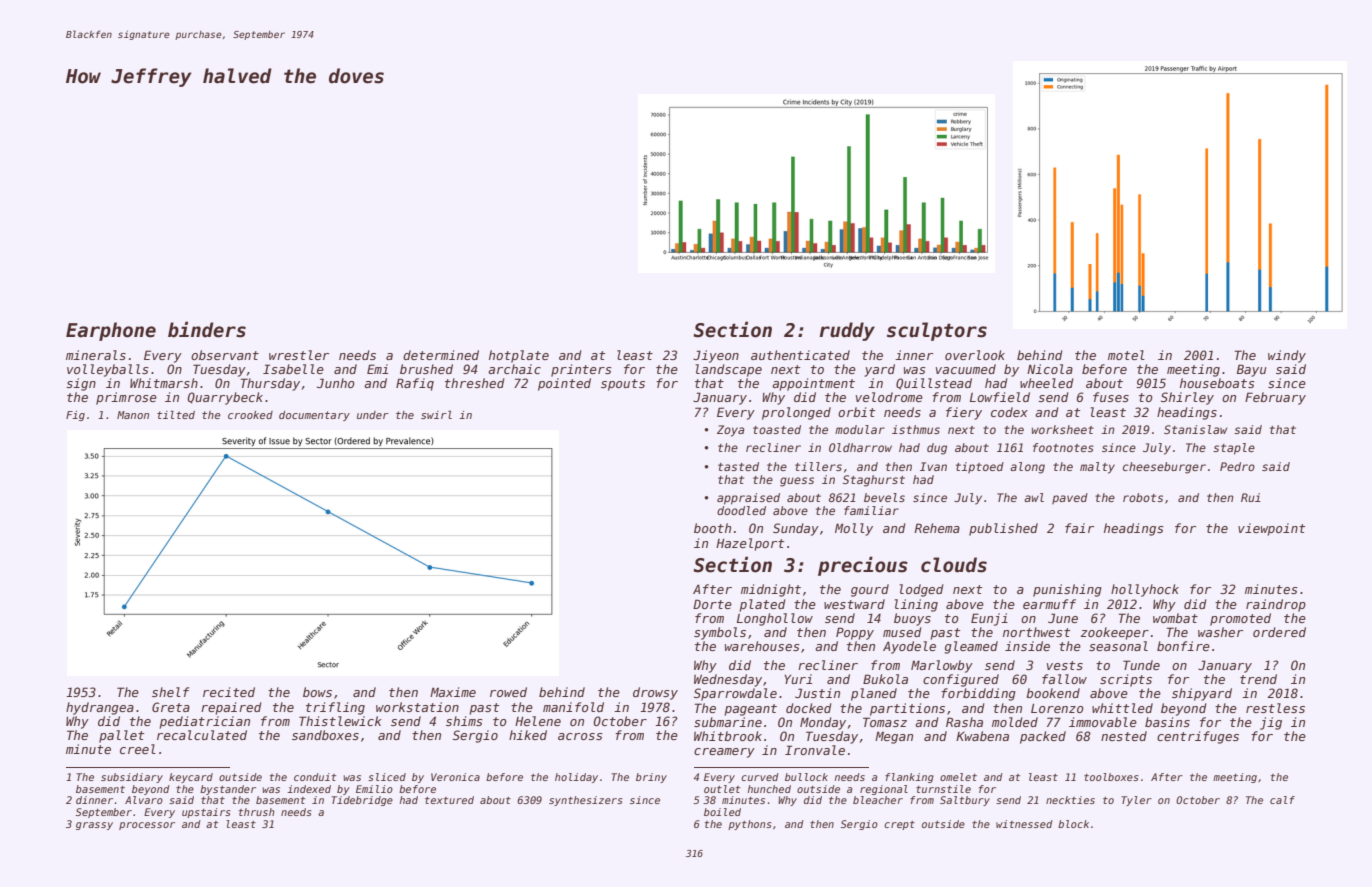  What do you see at coordinates (1195, 429) in the page?
I see `Stanislaw` at bounding box center [1195, 429].
